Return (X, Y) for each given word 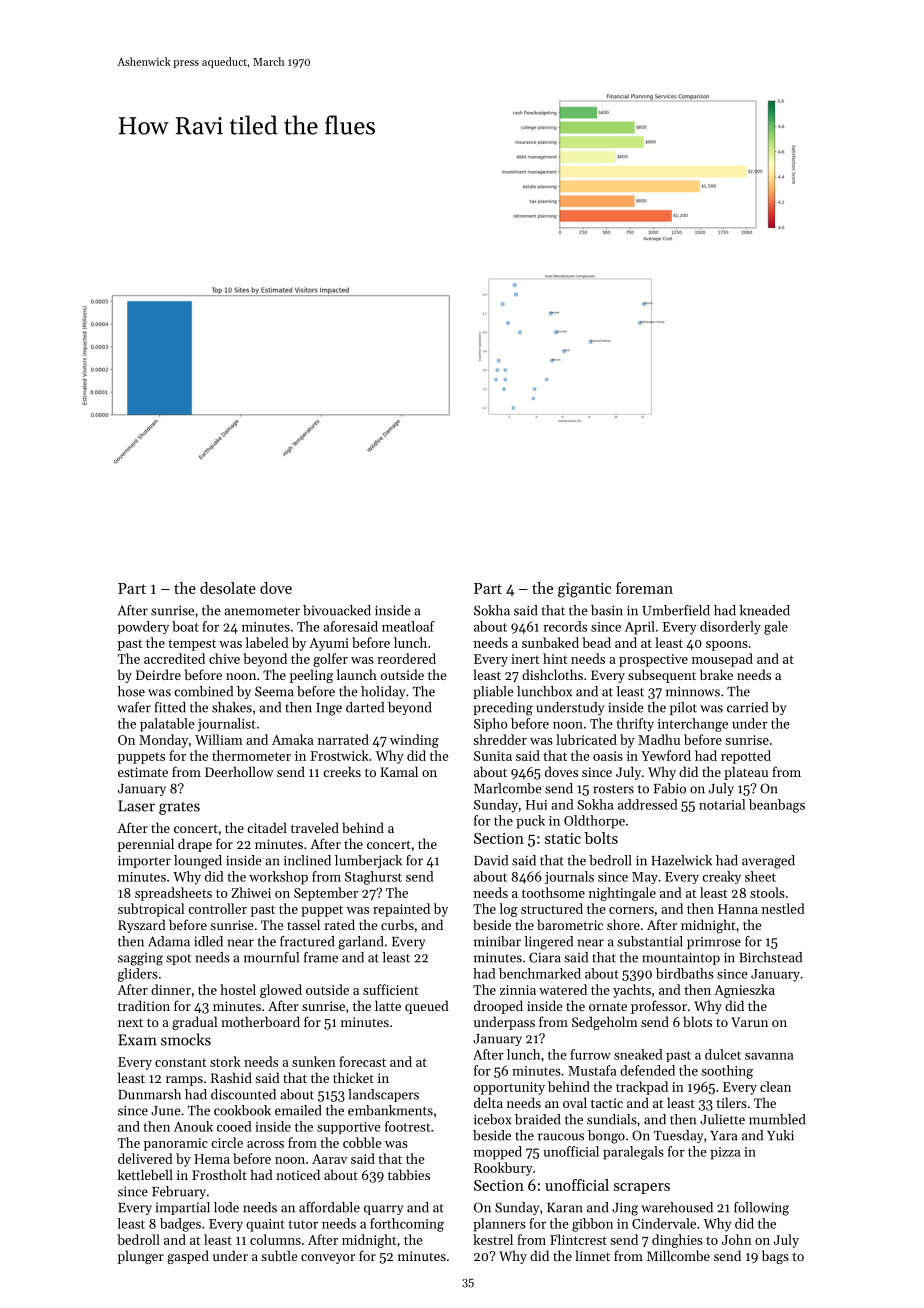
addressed (648, 804)
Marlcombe (508, 788)
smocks (186, 1039)
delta (488, 1102)
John (737, 1239)
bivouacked (337, 610)
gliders (138, 975)
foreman (644, 588)
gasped (188, 1257)
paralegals (633, 1153)
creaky (721, 877)
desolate (228, 588)
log (509, 910)
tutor (303, 1224)
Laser (136, 806)
